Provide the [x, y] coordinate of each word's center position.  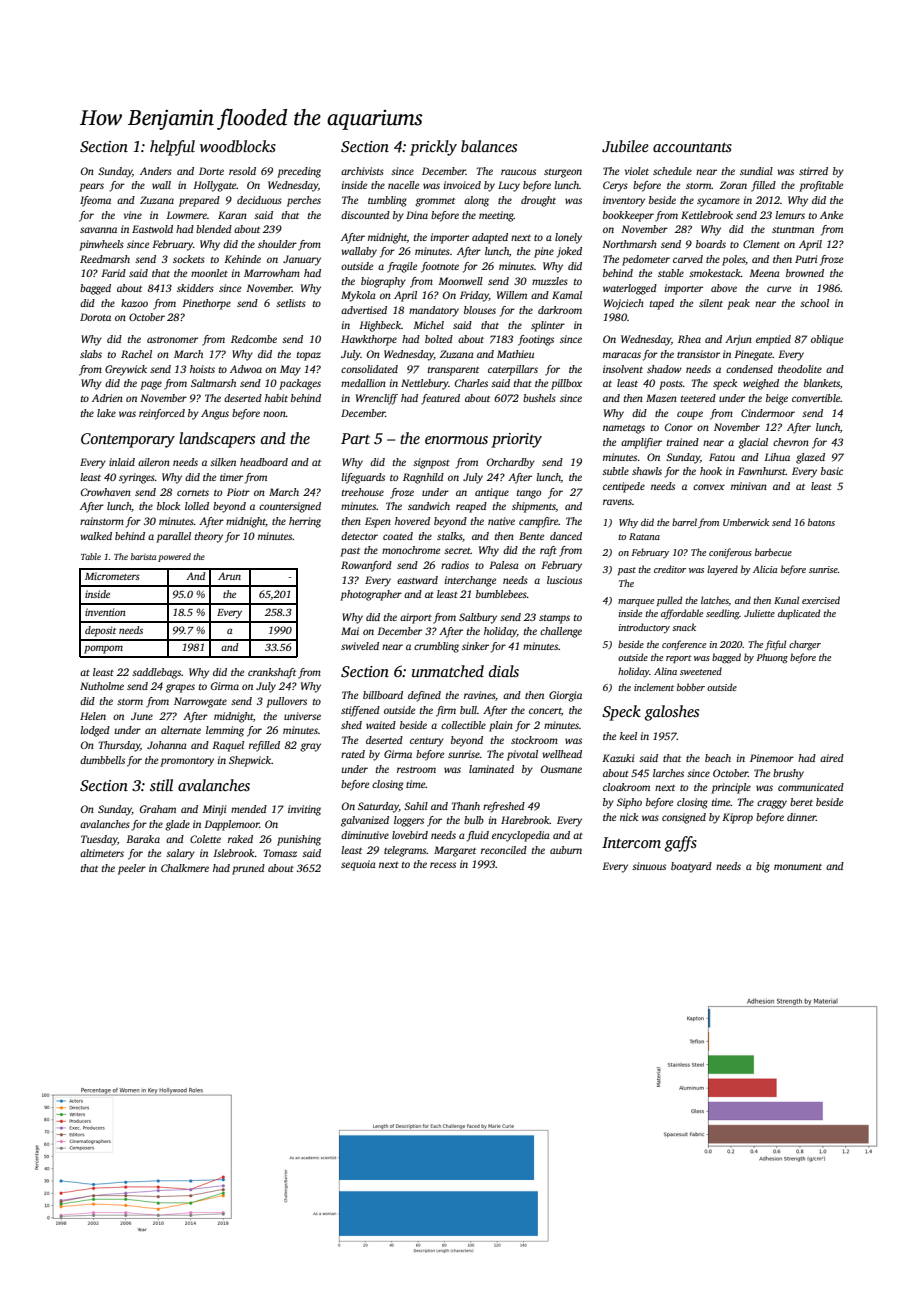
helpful [172, 148]
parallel [173, 537]
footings [536, 340]
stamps [554, 619]
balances [489, 146]
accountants [692, 147]
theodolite [800, 369]
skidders [195, 288]
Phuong [772, 658]
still [161, 785]
